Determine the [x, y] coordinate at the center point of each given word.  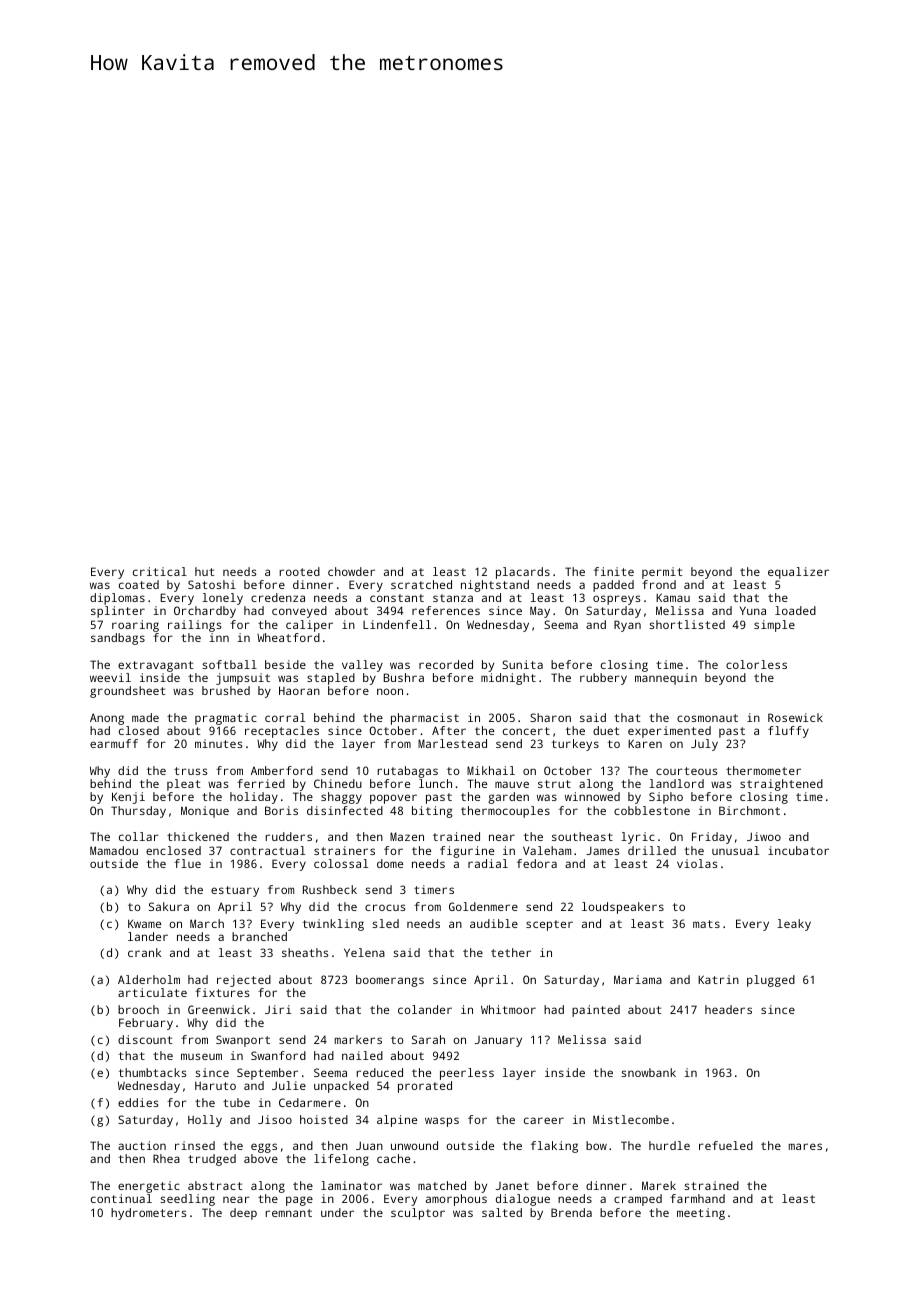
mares [805, 1146]
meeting [701, 1214]
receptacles [282, 732]
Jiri [278, 1009]
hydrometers [149, 1214]
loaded [795, 610]
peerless [467, 1074]
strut [554, 784]
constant [397, 598]
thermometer [763, 770]
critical [160, 571]
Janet [512, 1186]
